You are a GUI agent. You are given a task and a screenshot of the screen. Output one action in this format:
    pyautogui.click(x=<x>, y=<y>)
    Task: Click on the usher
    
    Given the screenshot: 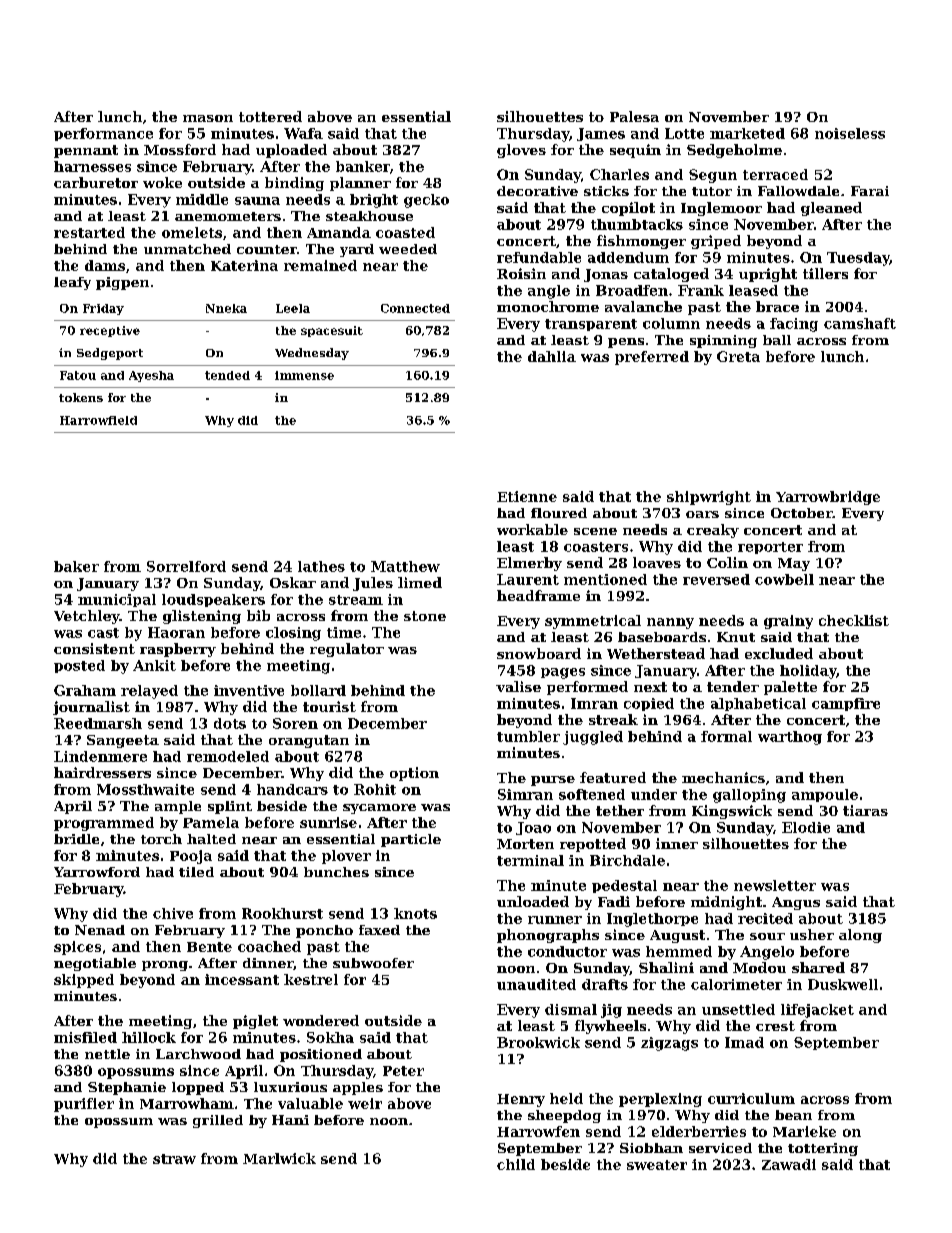 What is the action you would take?
    pyautogui.click(x=812, y=934)
